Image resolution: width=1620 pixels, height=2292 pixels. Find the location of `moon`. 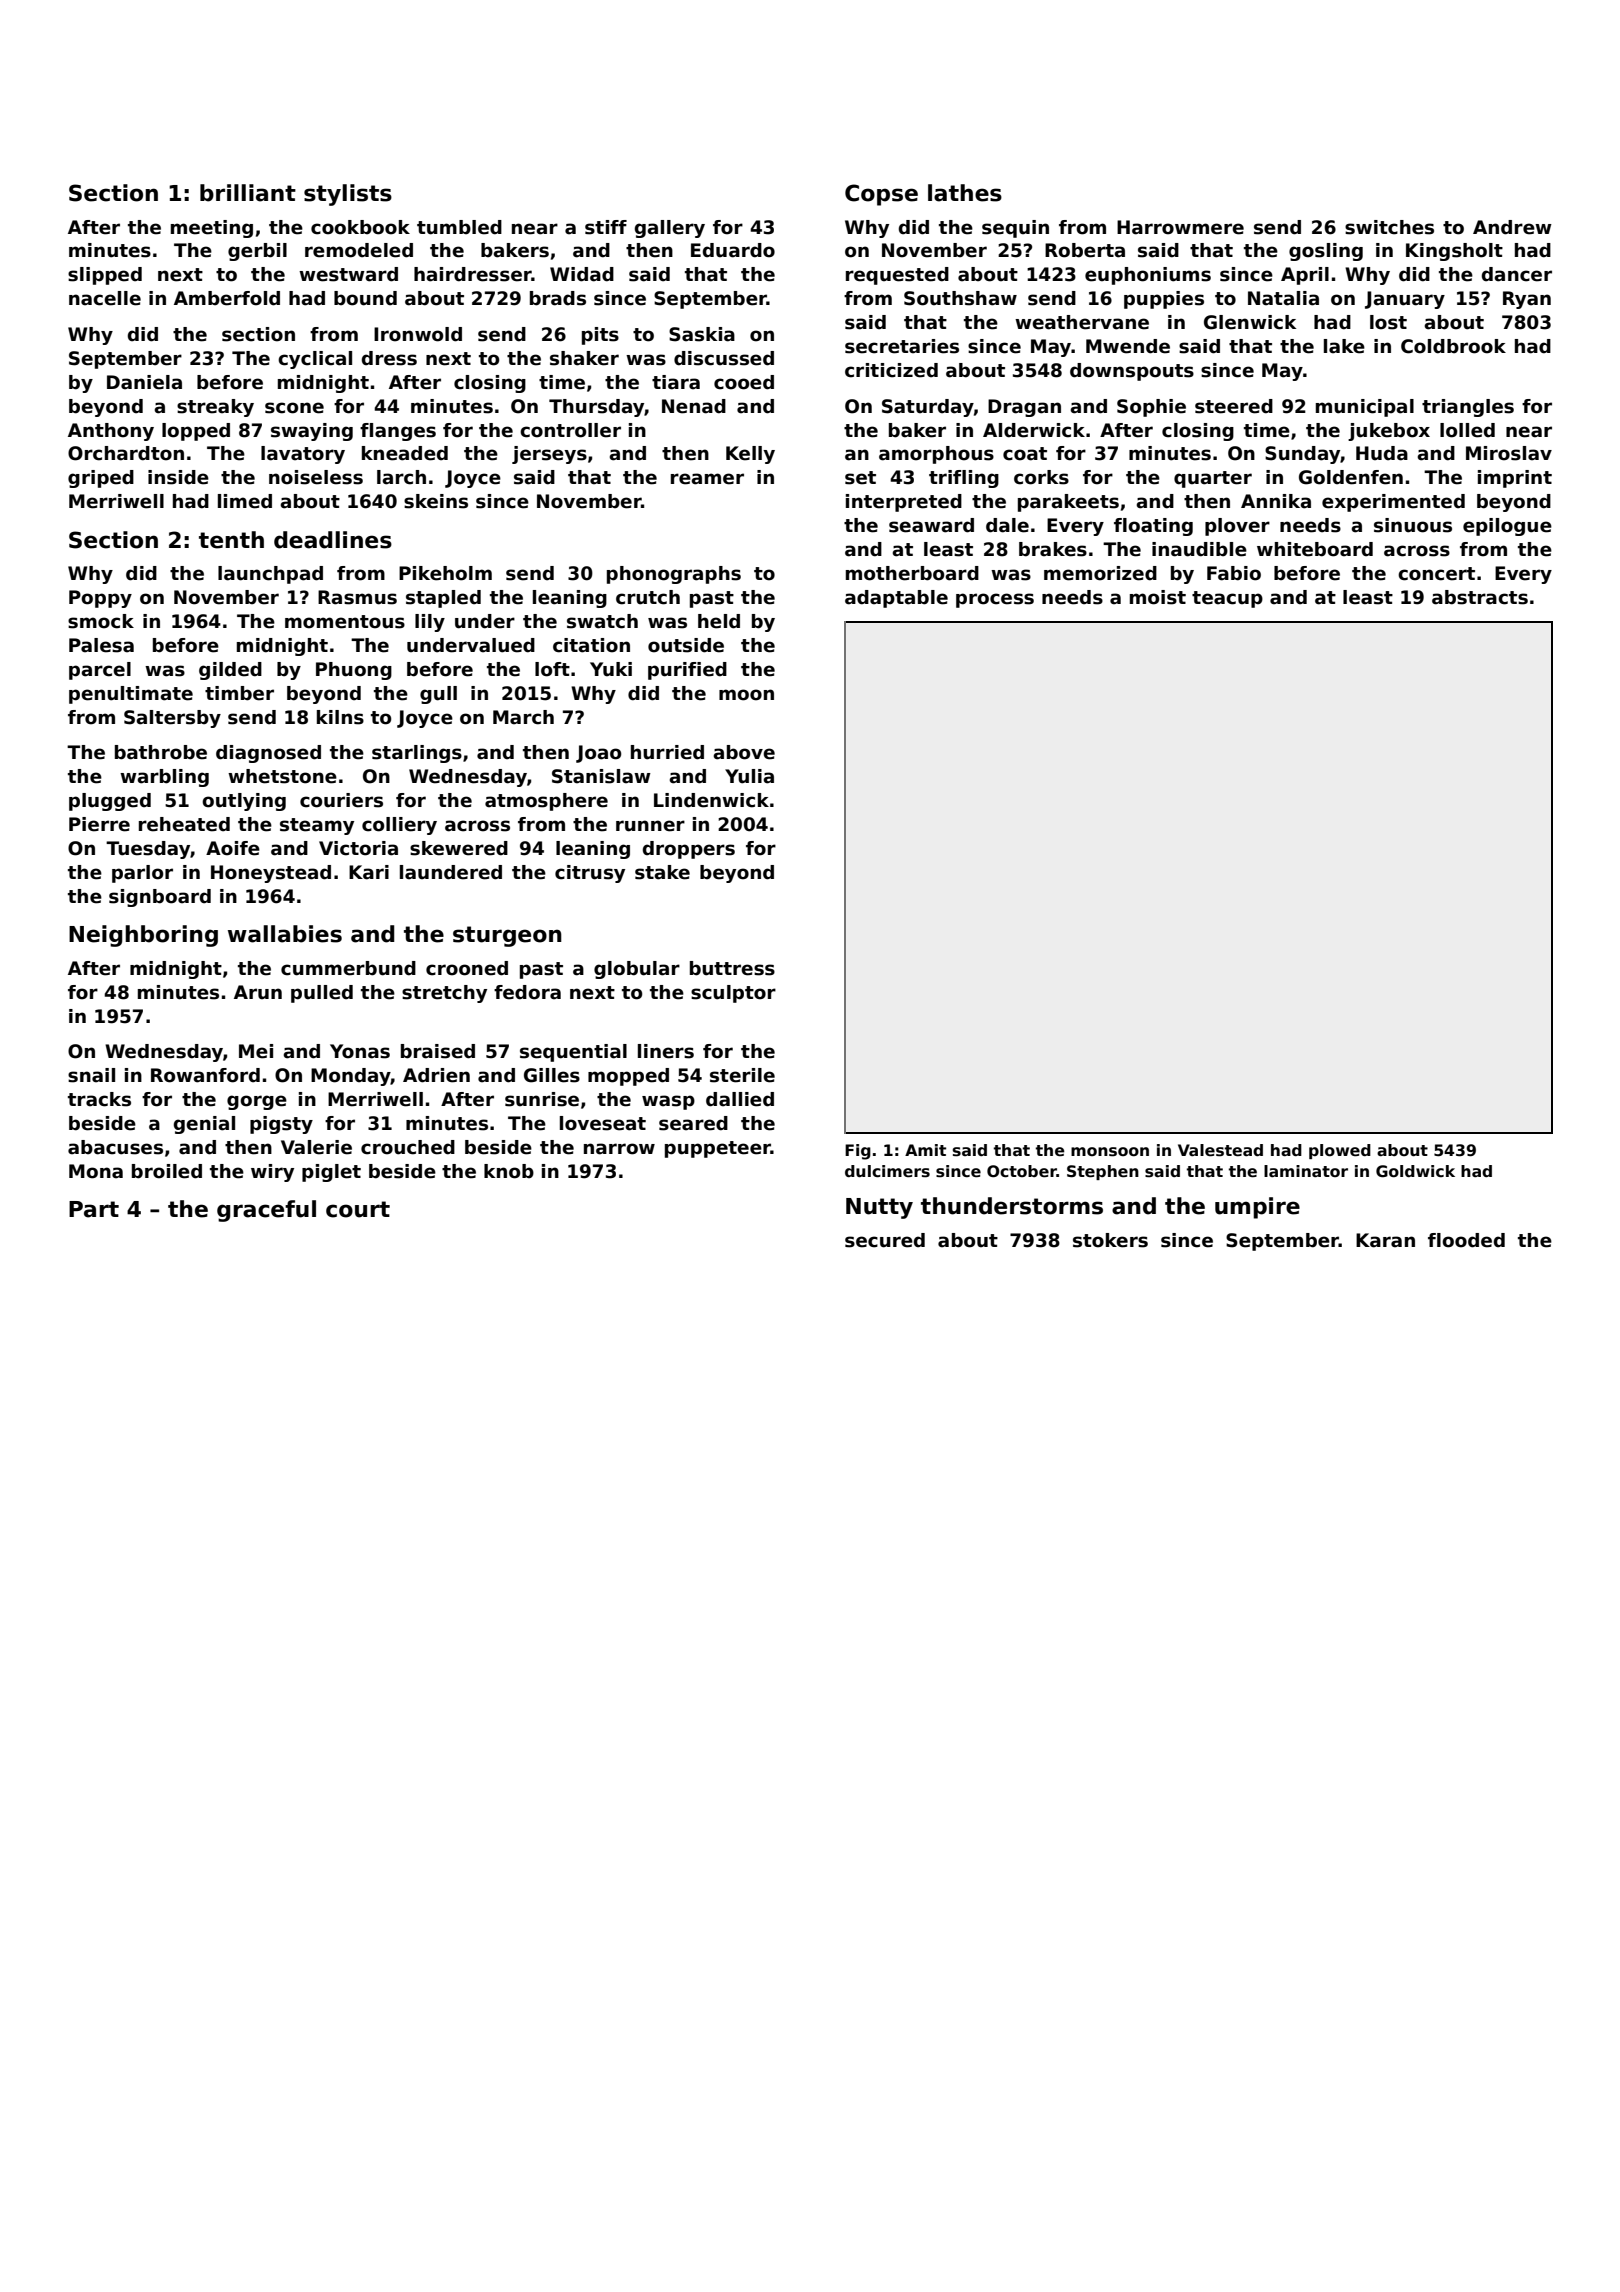

moon is located at coordinates (746, 695).
